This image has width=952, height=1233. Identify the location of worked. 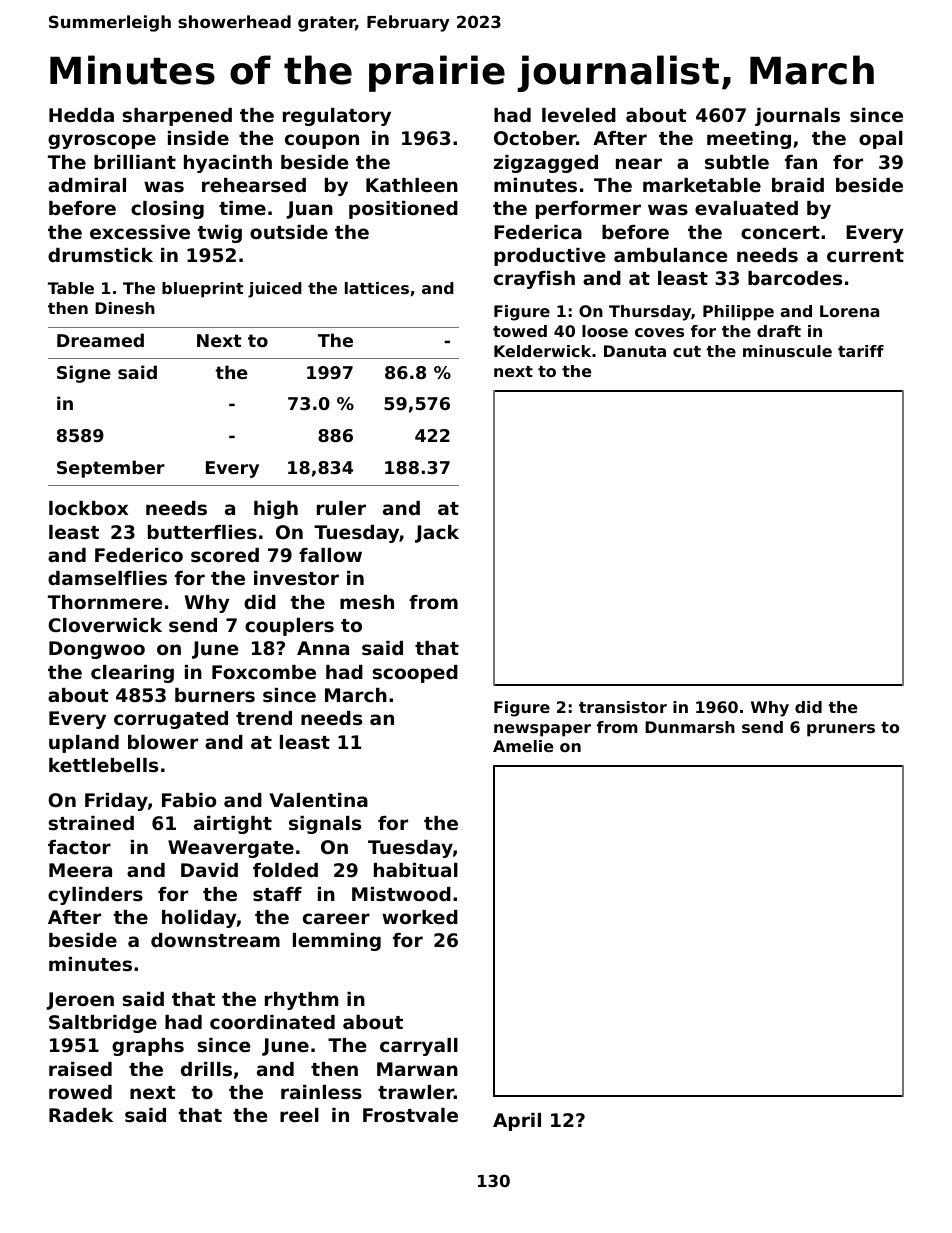
(420, 917).
